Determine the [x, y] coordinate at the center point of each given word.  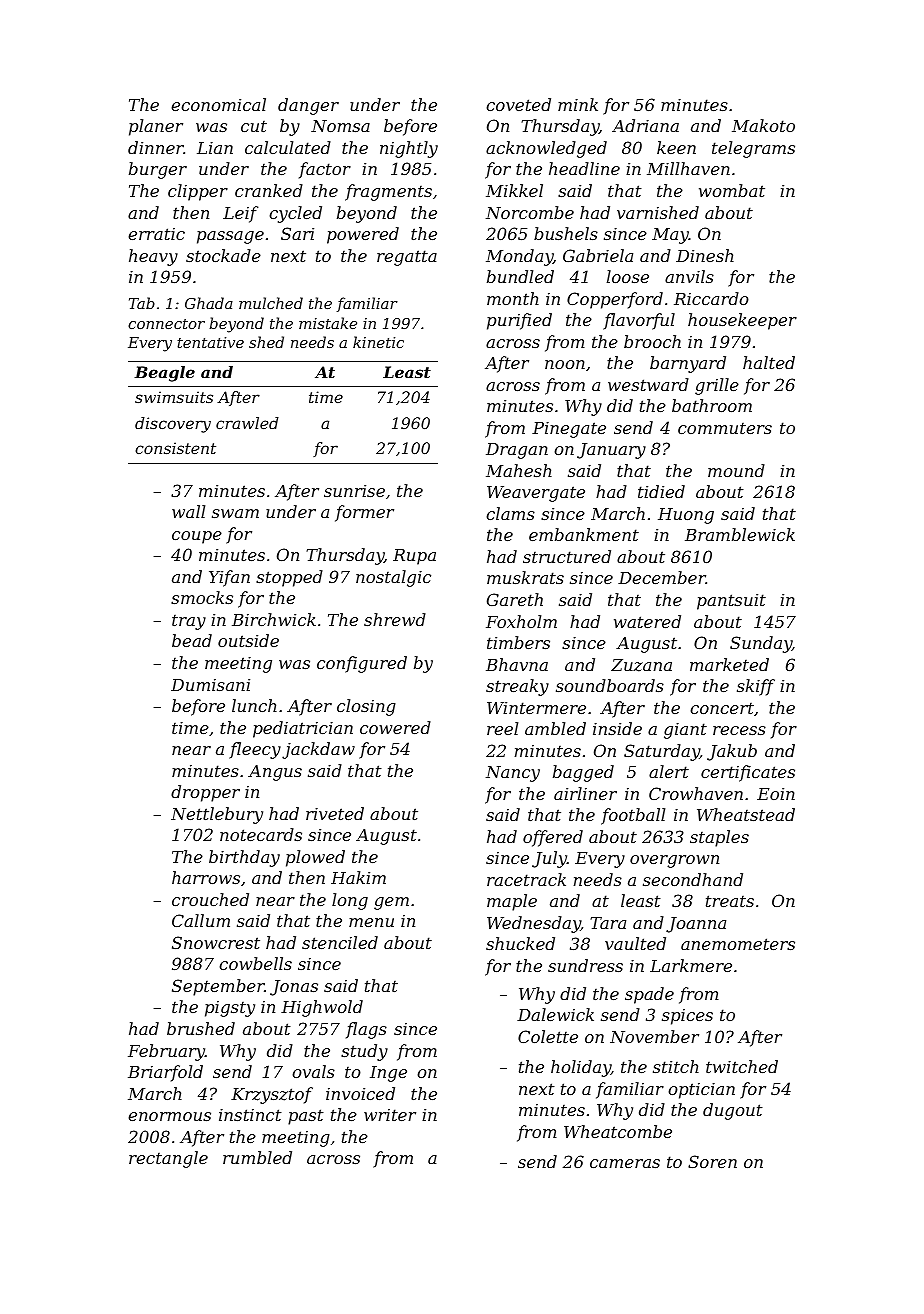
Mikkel [514, 190]
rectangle [168, 1159]
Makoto [763, 125]
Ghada [209, 303]
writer [390, 1115]
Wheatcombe [618, 1131]
